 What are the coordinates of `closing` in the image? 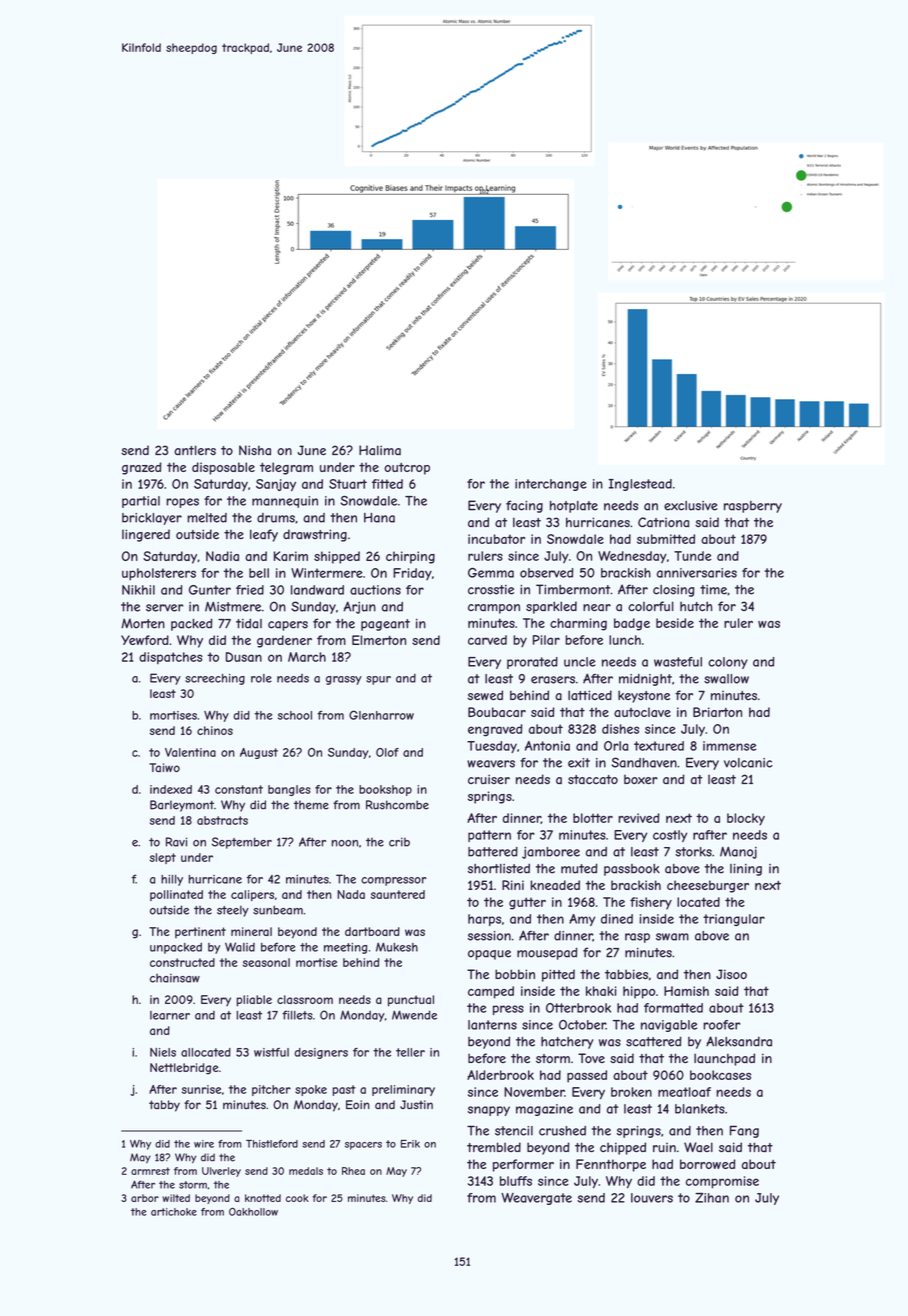 It's located at (673, 591).
